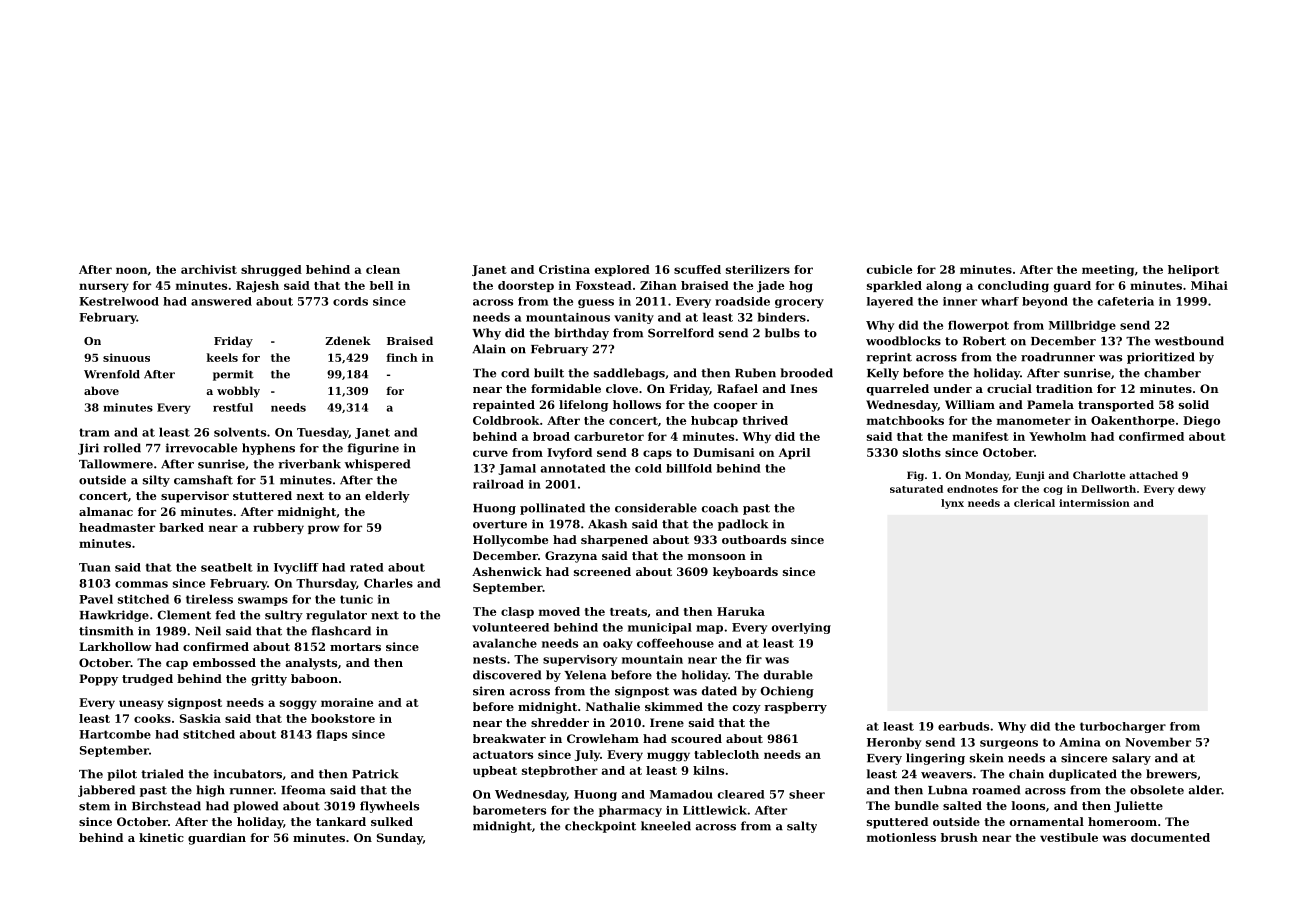 Image resolution: width=1308 pixels, height=924 pixels. What do you see at coordinates (381, 285) in the screenshot?
I see `bell` at bounding box center [381, 285].
